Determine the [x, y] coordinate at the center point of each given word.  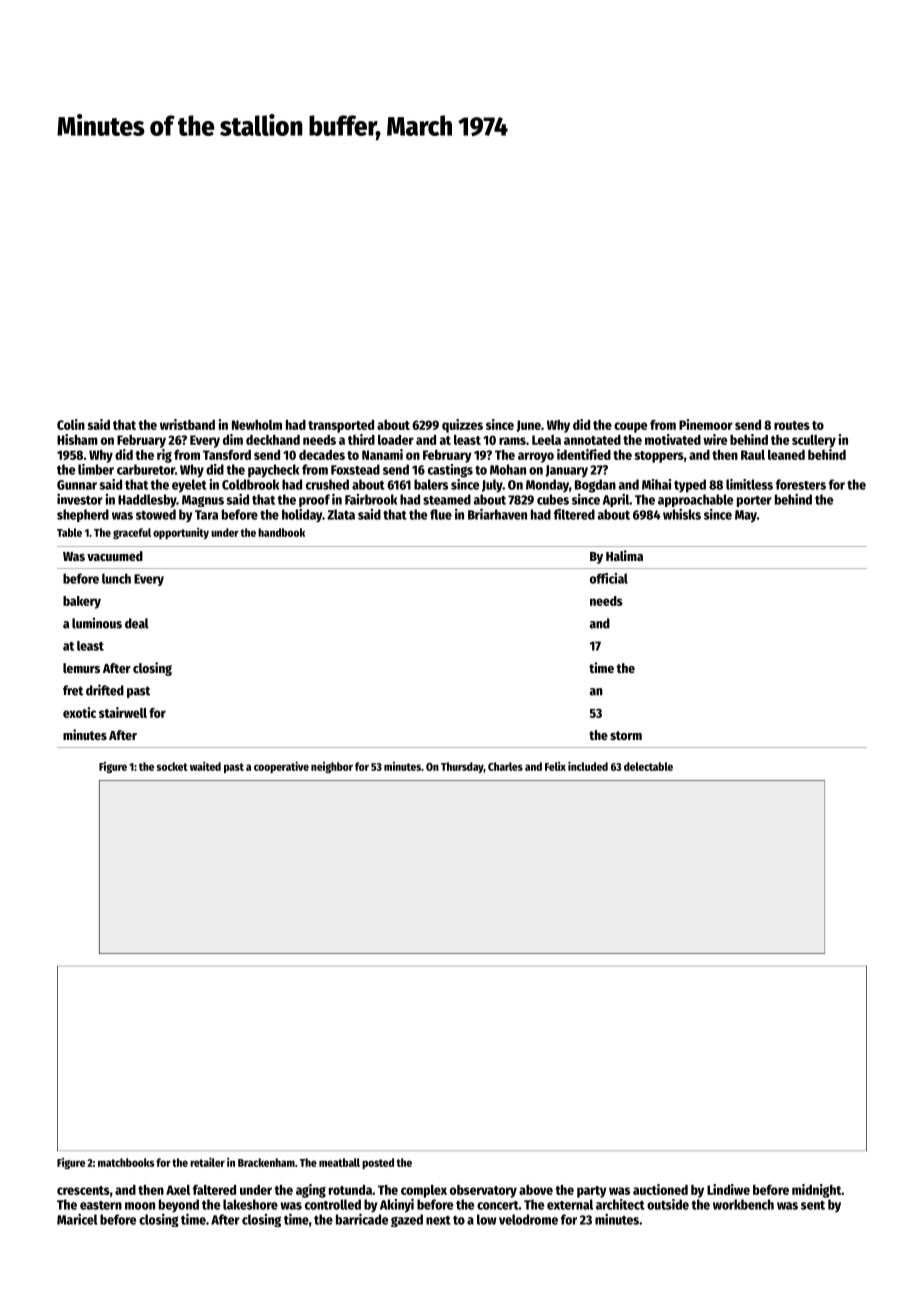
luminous [97, 623]
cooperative [281, 767]
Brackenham [266, 1162]
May [746, 516]
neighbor [332, 767]
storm [626, 735]
